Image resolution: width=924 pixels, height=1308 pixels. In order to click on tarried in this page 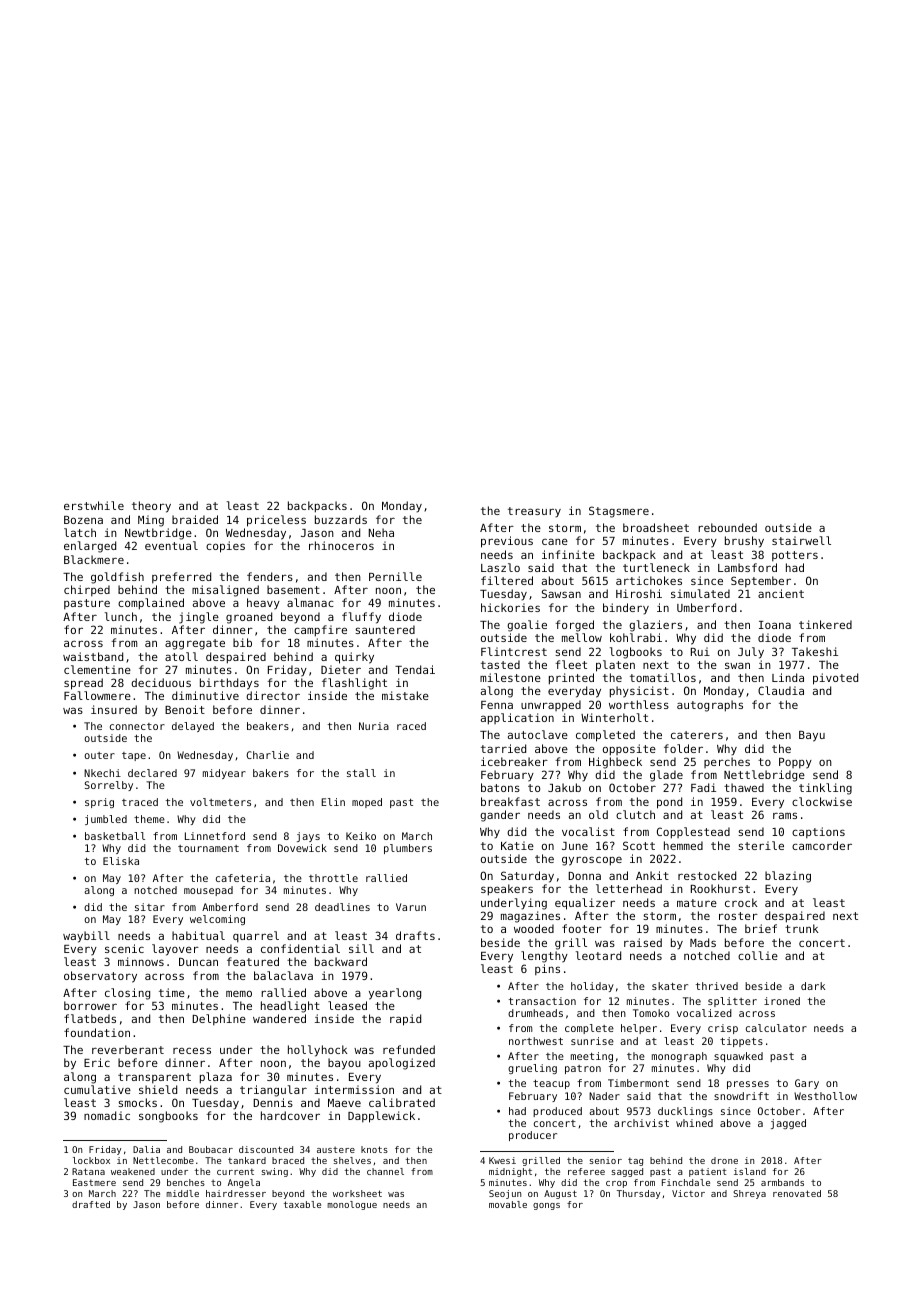, I will do `click(503, 748)`.
